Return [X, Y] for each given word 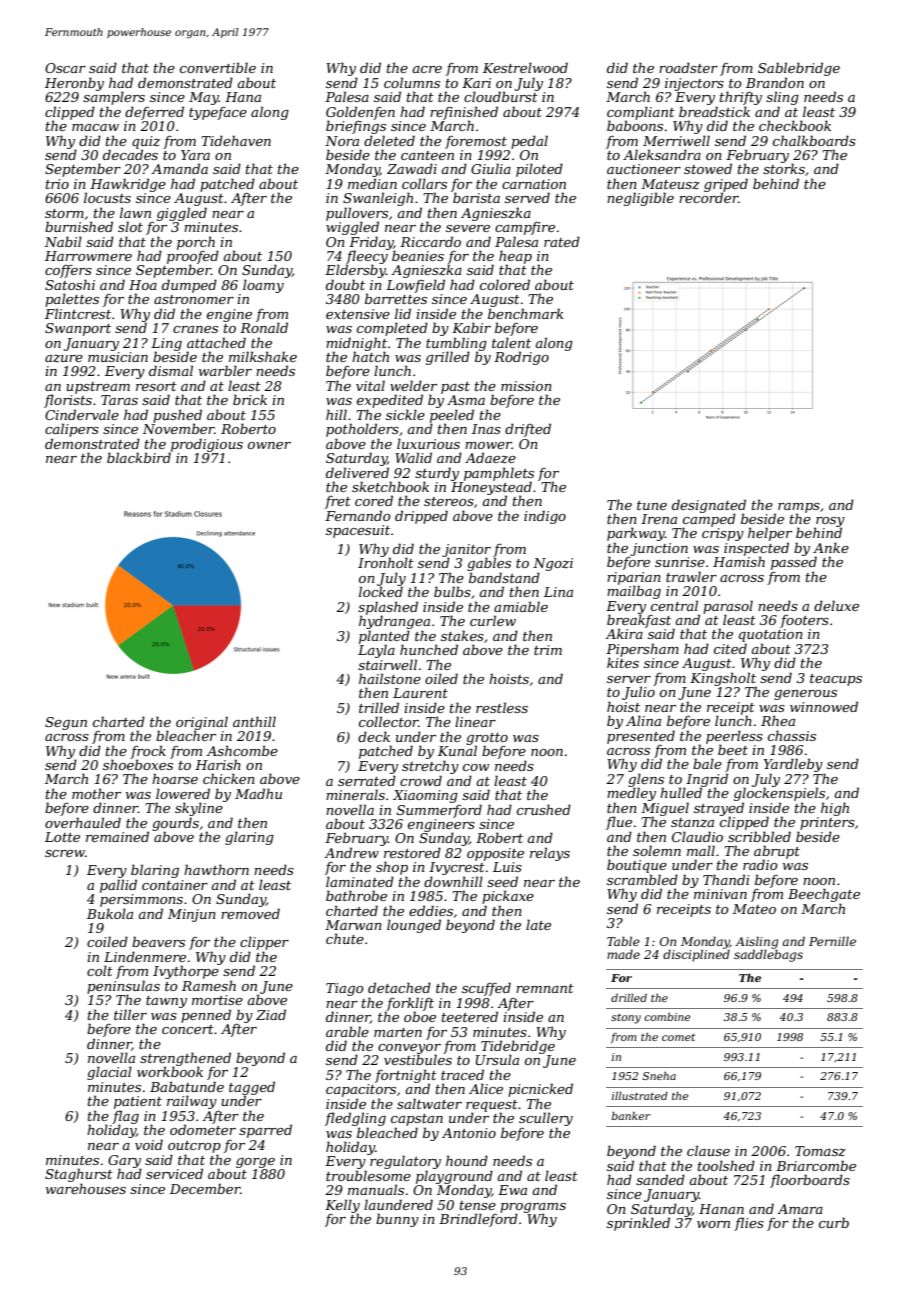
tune [652, 505]
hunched [429, 649]
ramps [799, 508]
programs [533, 1208]
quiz [146, 142]
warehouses [86, 1188]
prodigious [207, 445]
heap [515, 257]
